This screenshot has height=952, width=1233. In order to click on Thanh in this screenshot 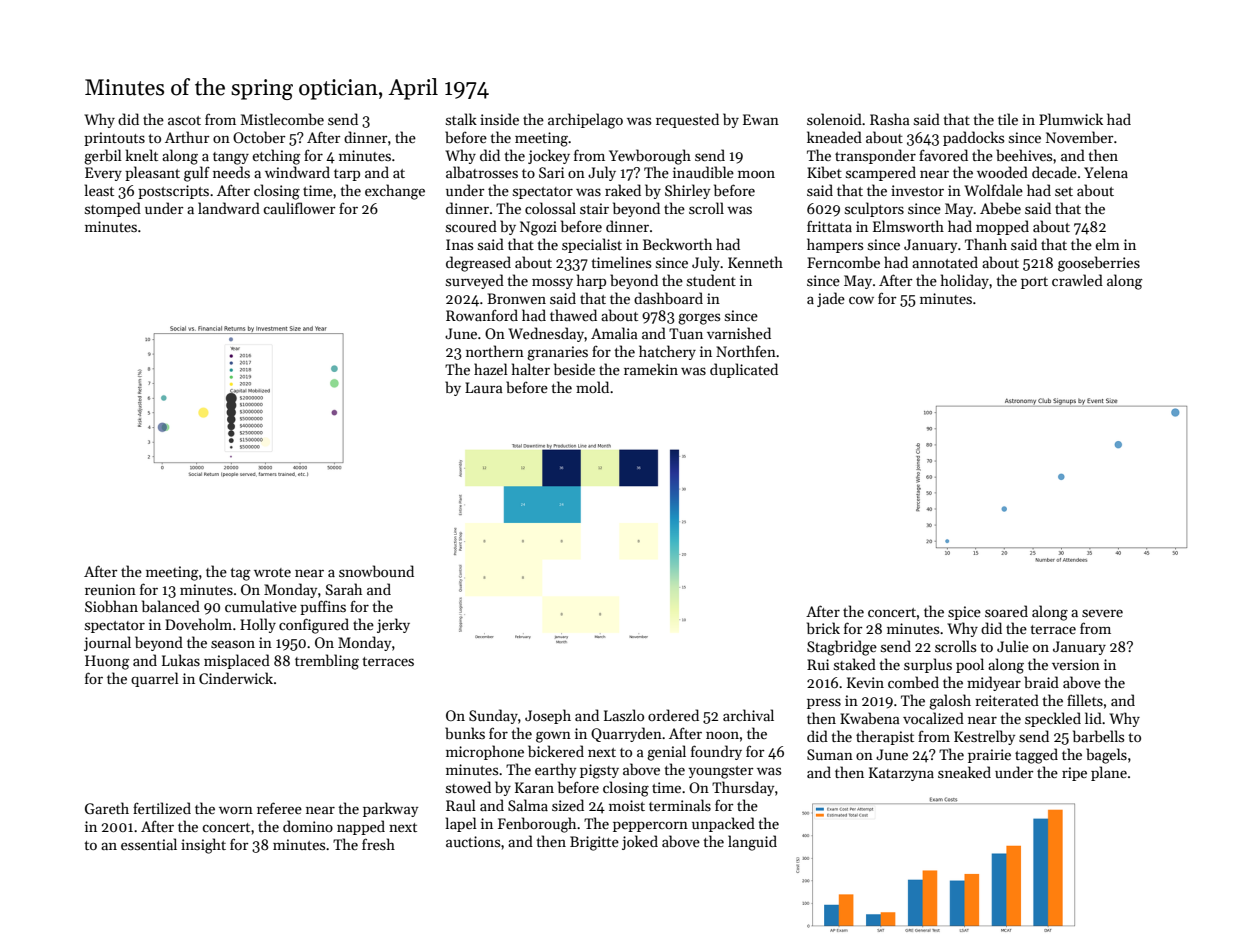, I will do `click(986, 244)`.
